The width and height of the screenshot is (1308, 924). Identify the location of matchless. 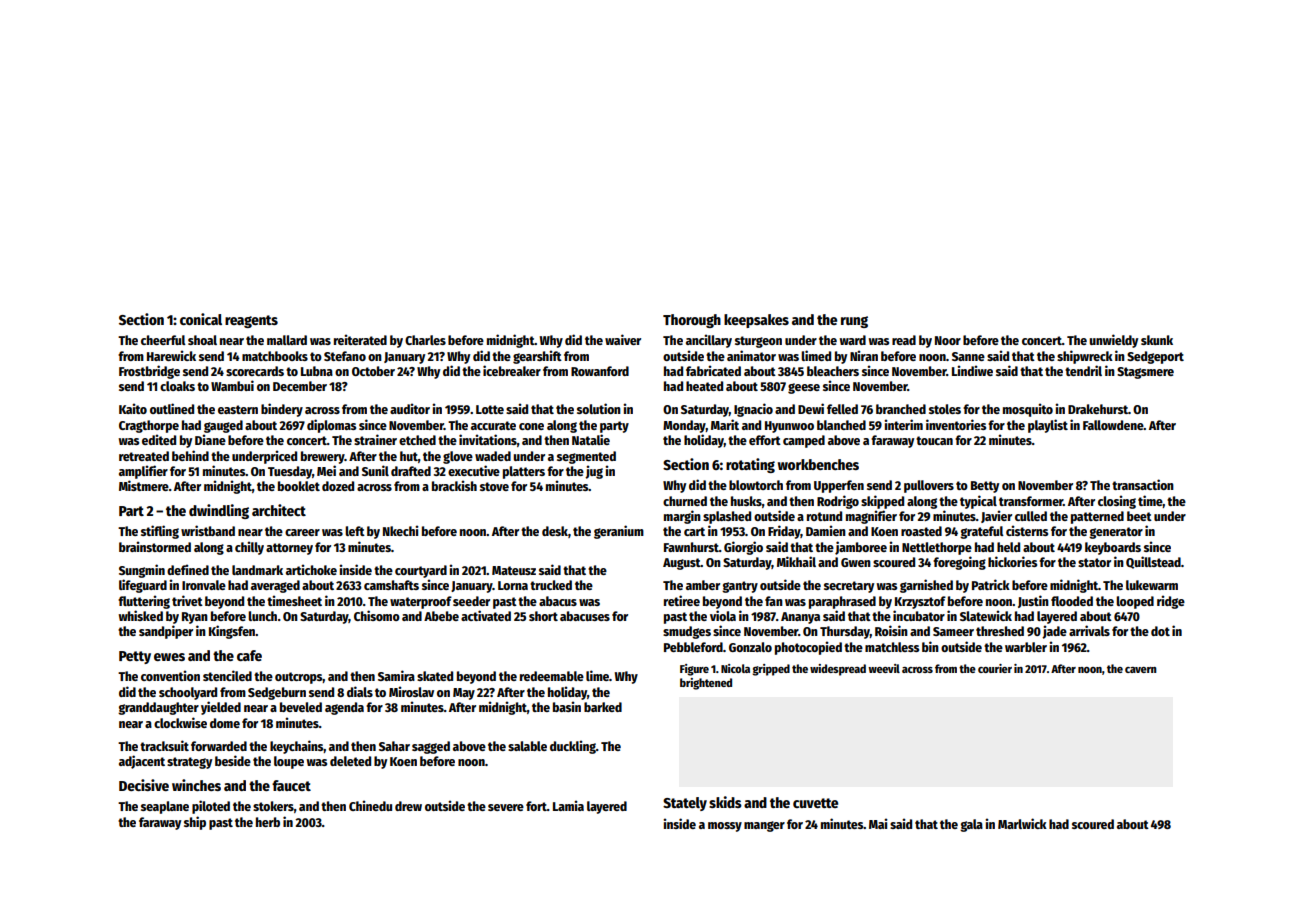
(892, 647).
